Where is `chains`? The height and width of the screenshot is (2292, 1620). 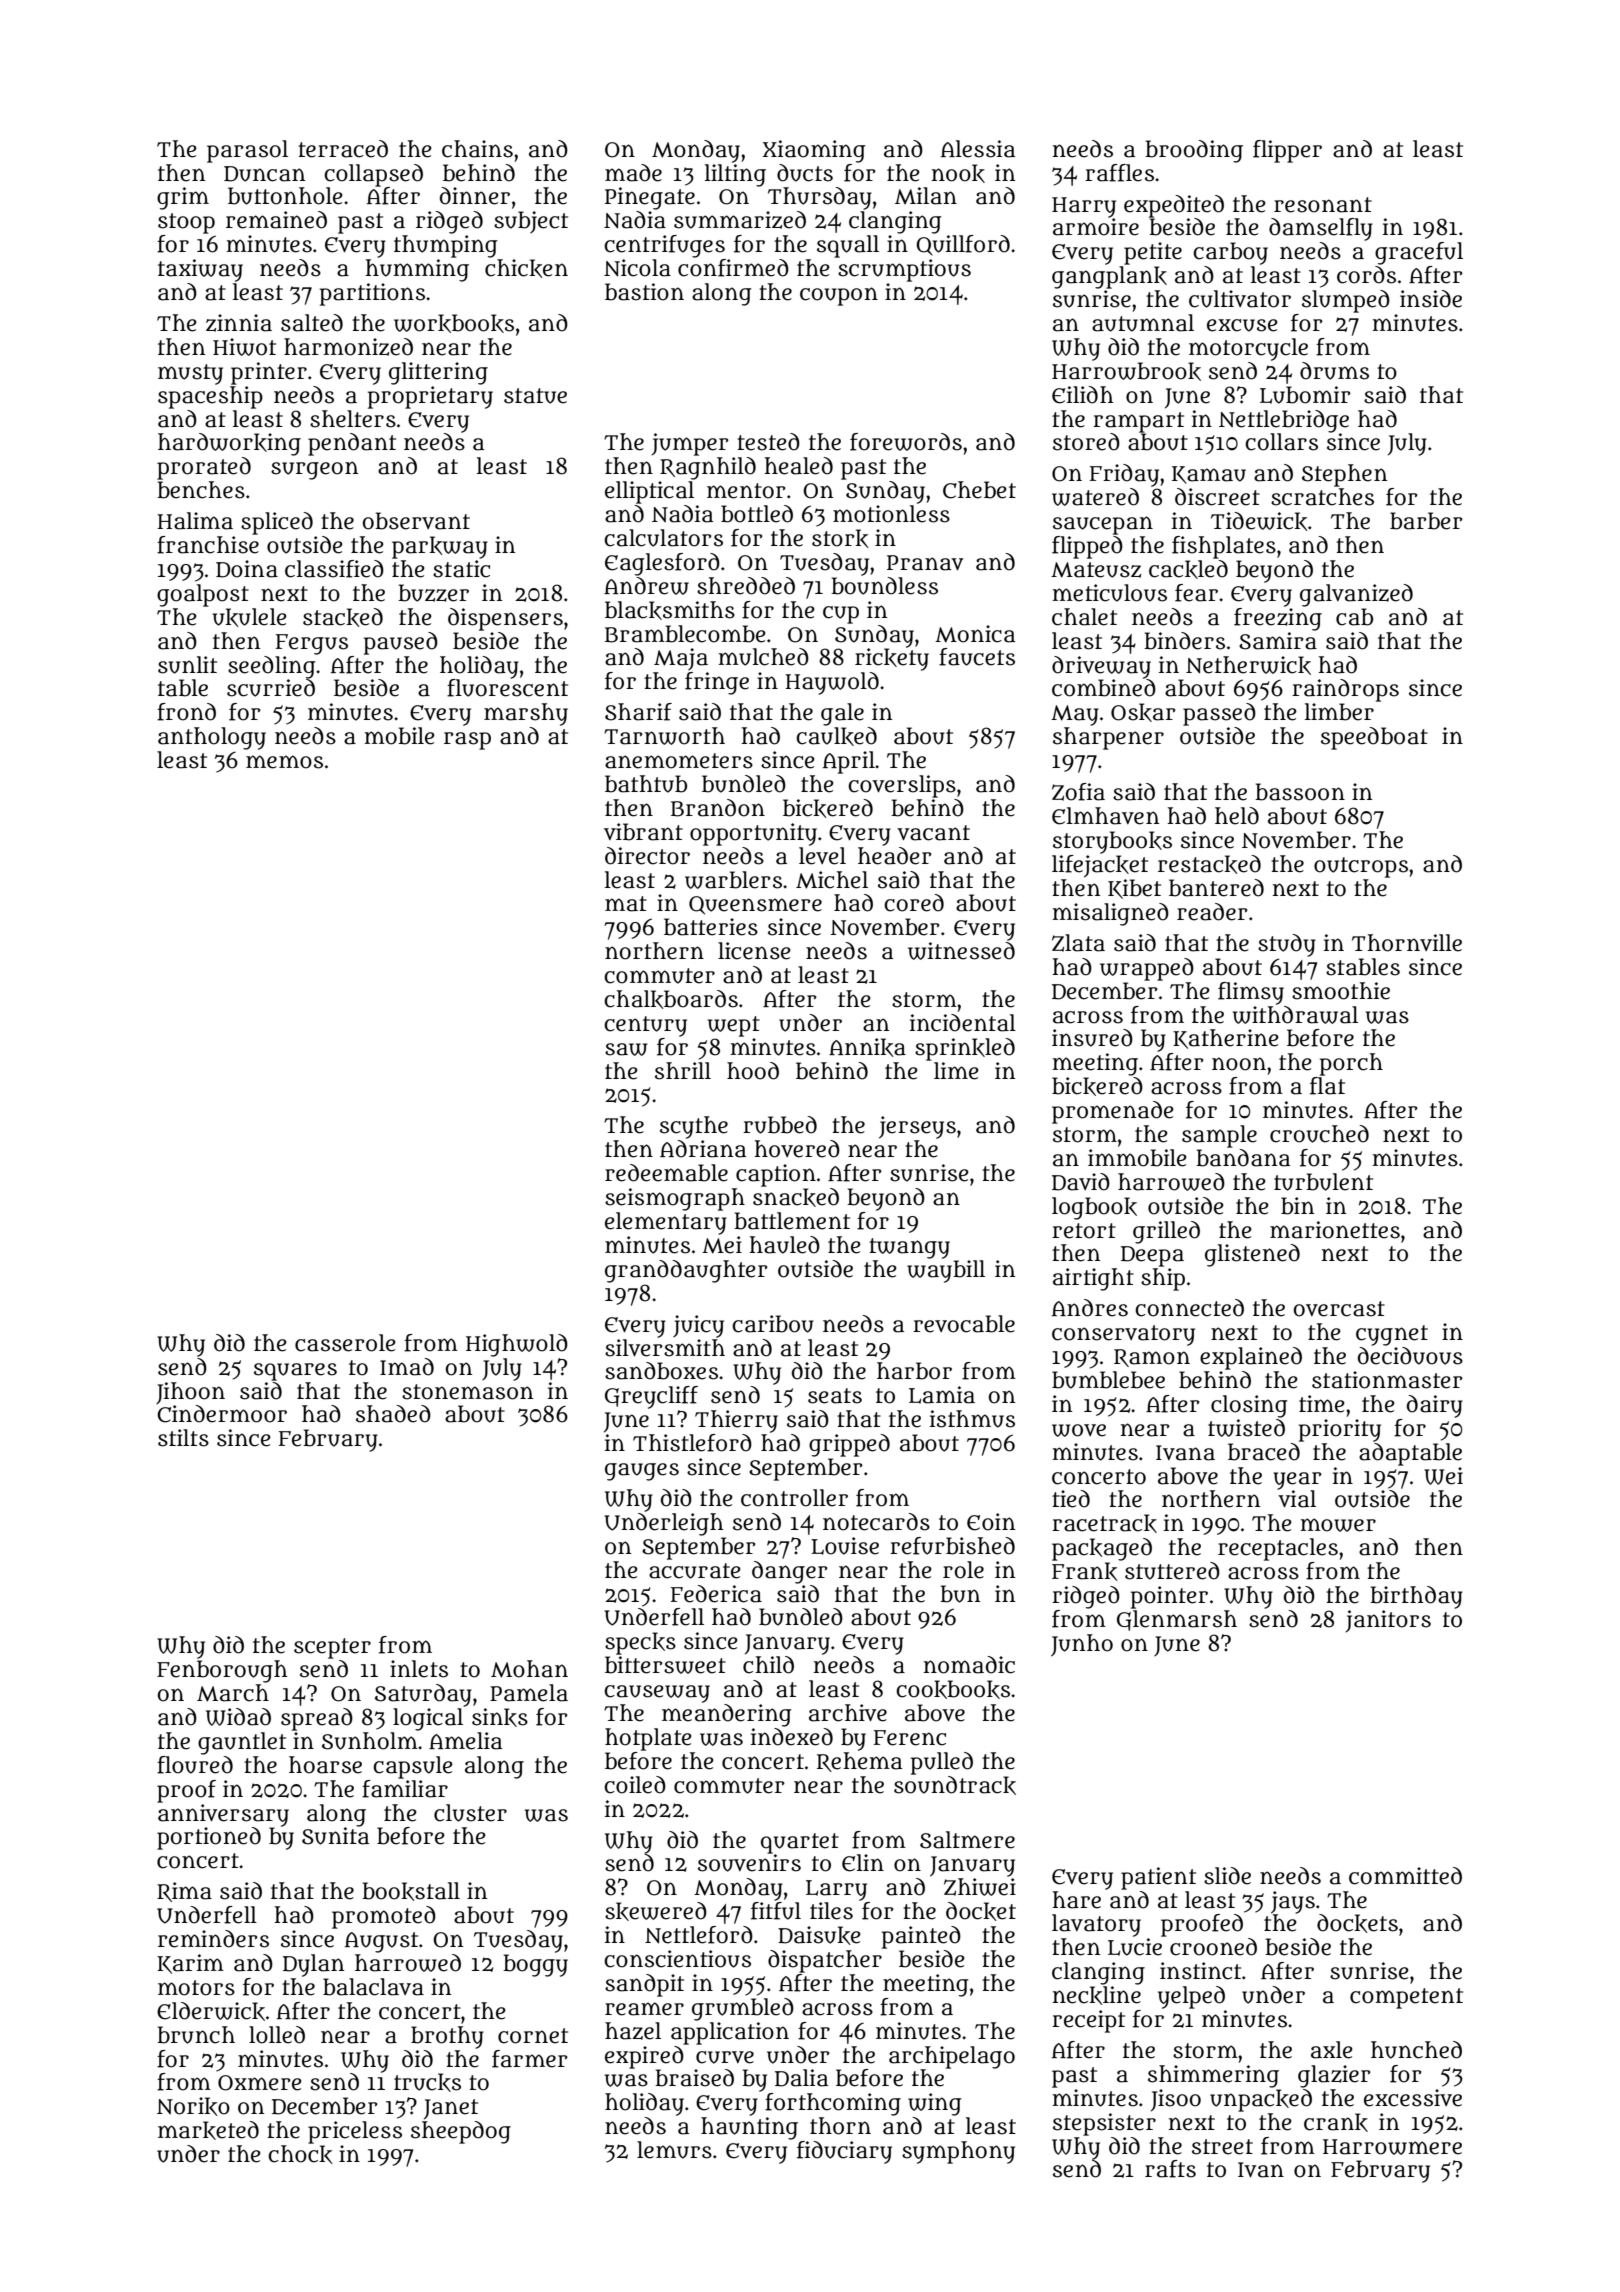 chains is located at coordinates (477, 149).
